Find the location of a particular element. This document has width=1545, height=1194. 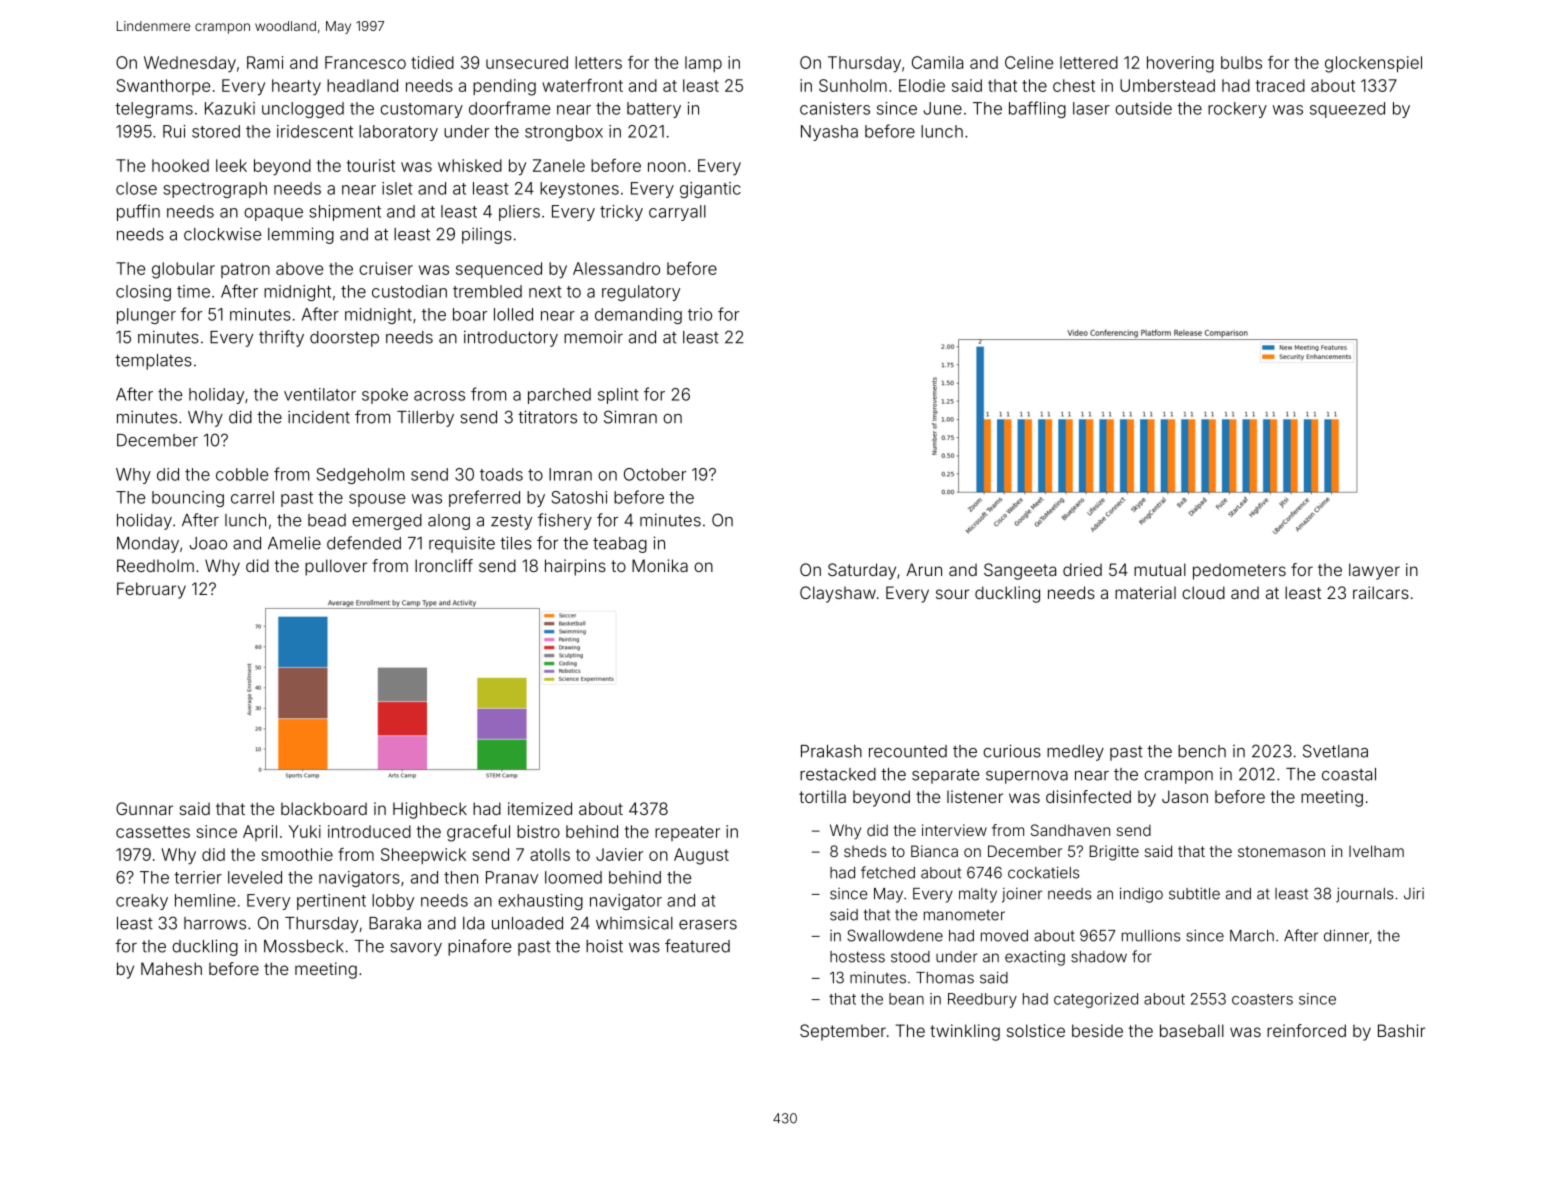

traced is located at coordinates (1280, 85).
